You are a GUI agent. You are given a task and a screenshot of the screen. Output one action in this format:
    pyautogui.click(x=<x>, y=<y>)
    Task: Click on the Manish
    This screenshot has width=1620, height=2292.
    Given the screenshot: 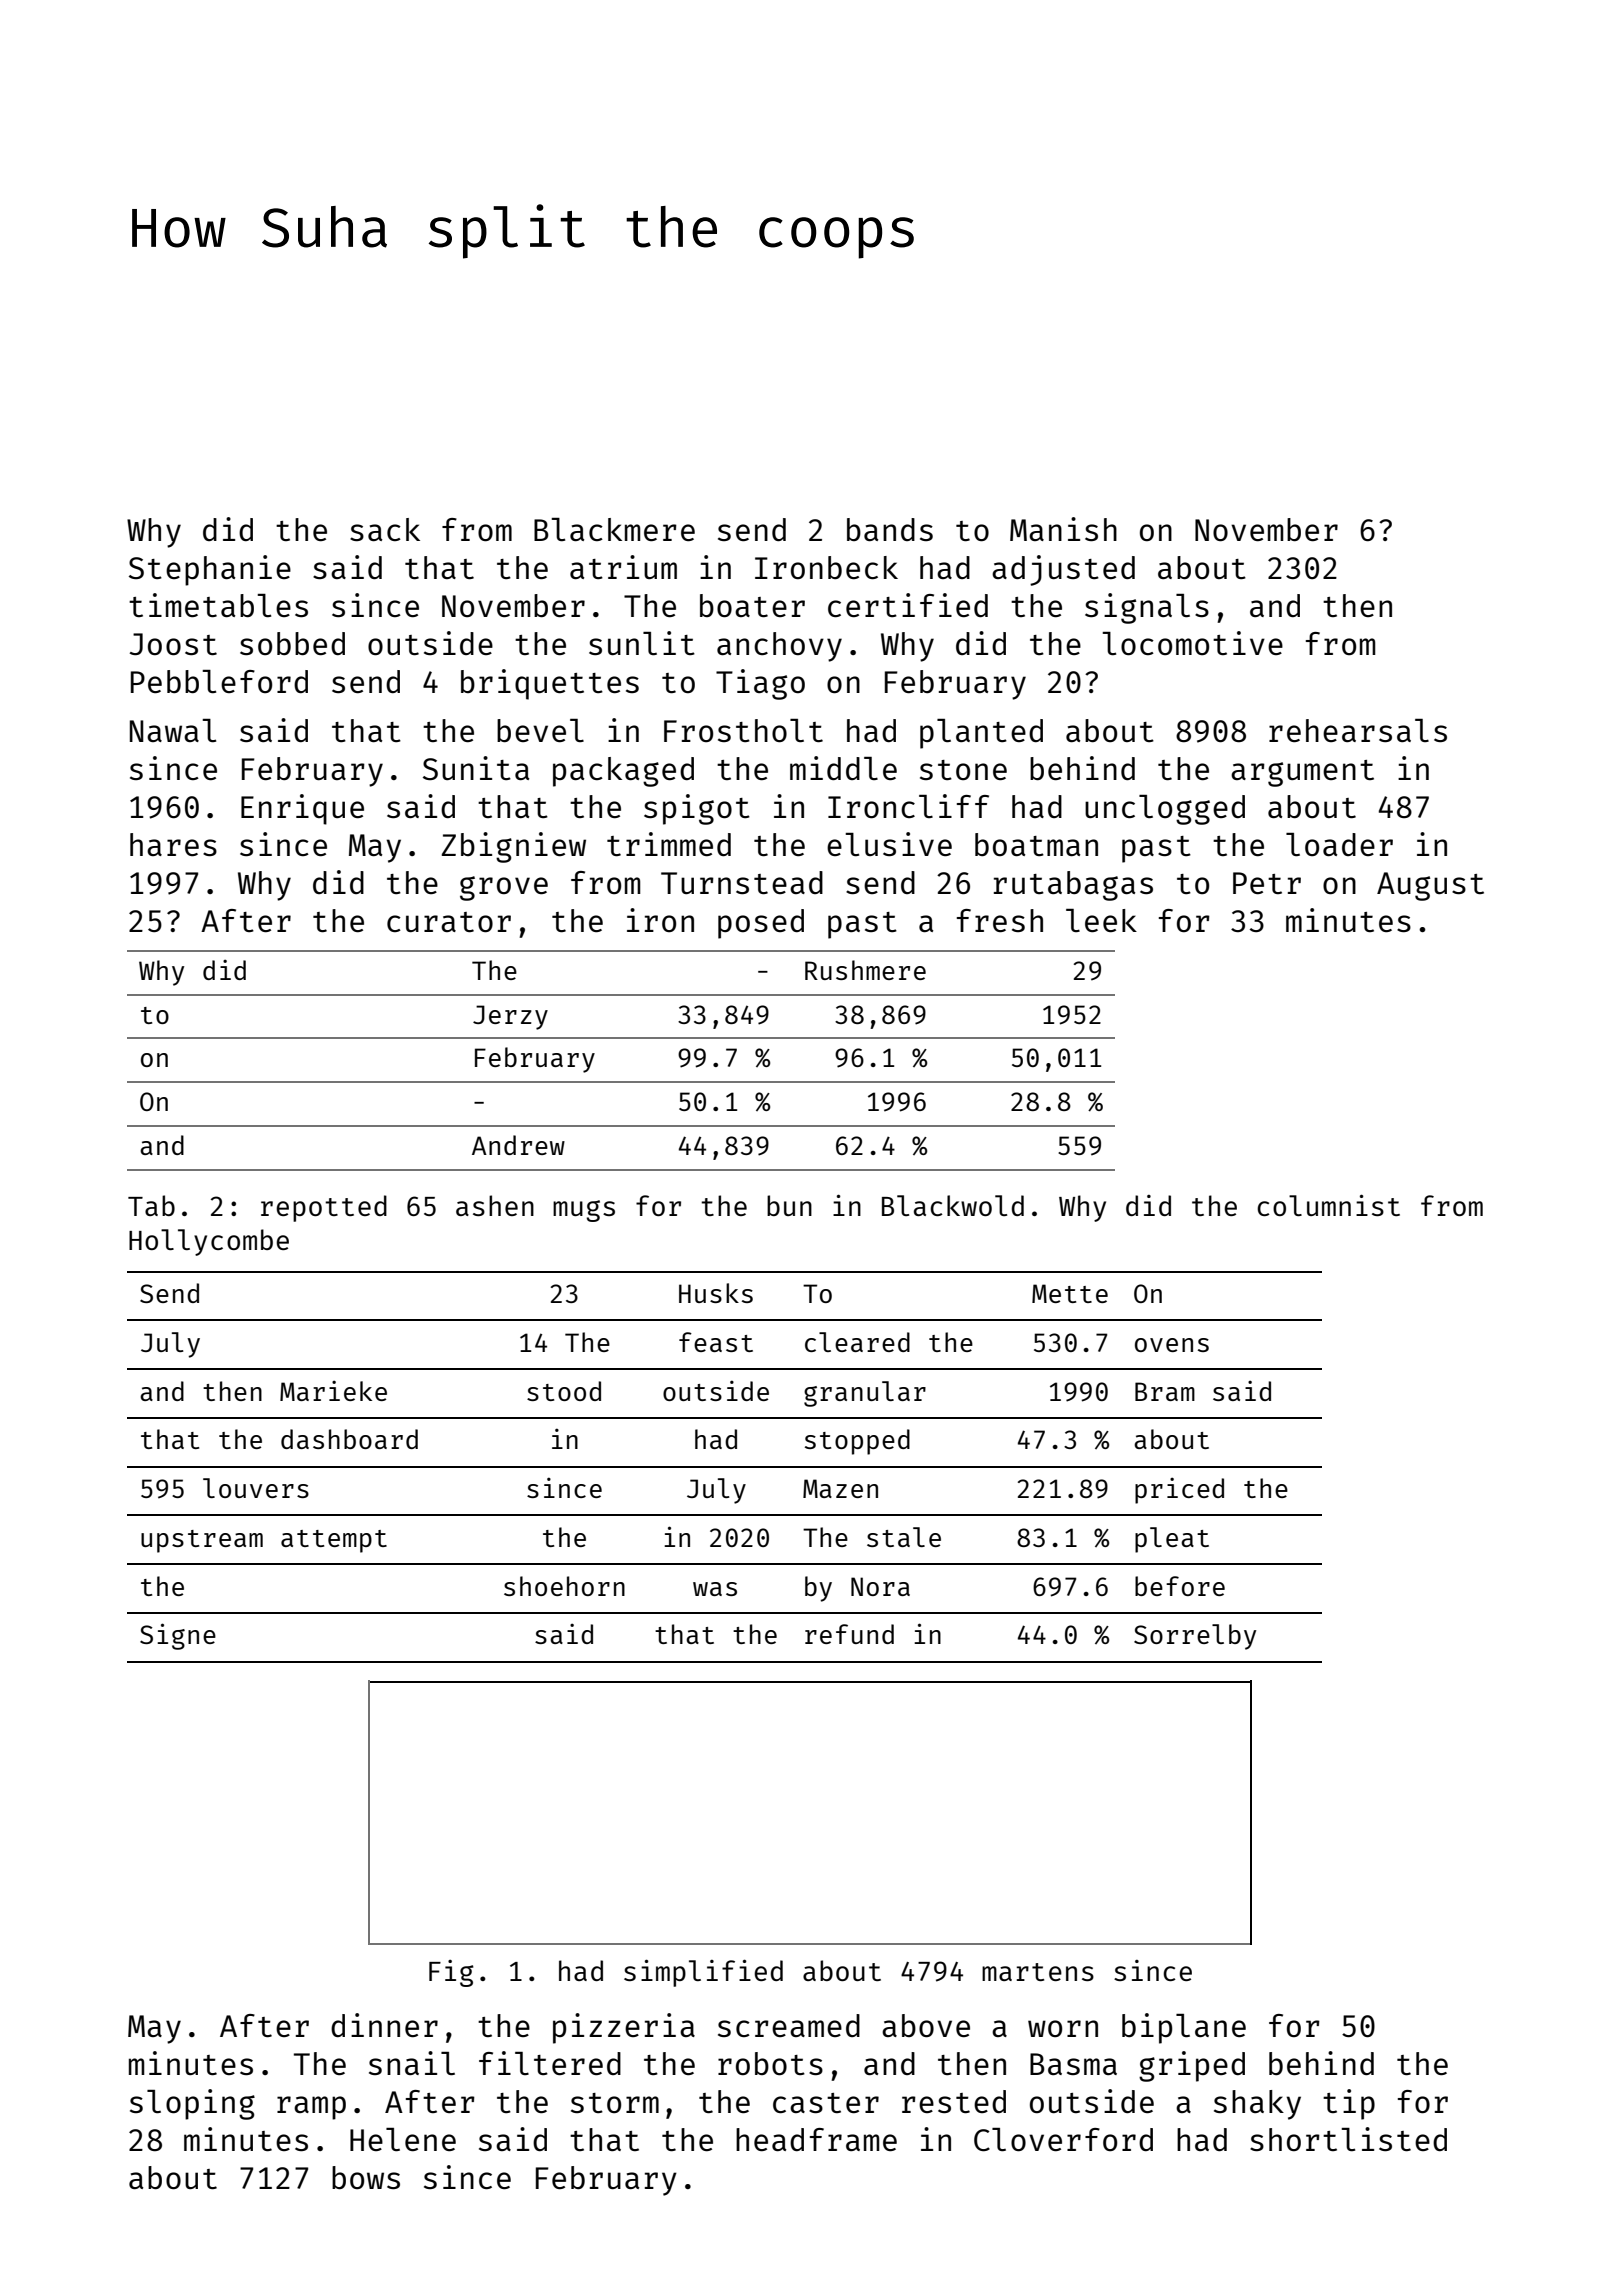 What is the action you would take?
    pyautogui.click(x=1063, y=529)
